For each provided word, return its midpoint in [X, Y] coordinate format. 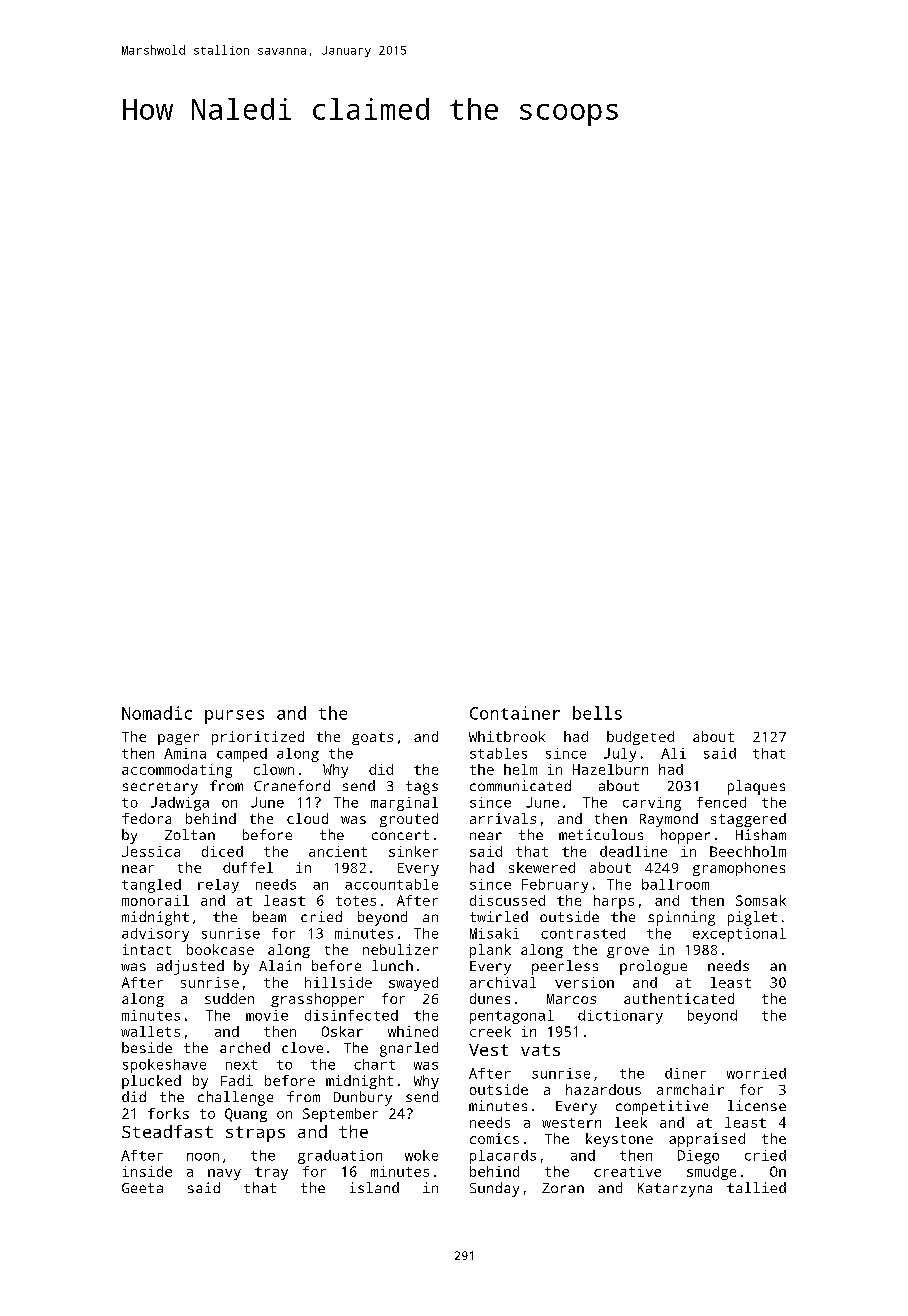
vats [540, 1050]
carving [652, 804]
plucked [151, 1082]
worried [756, 1073]
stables [498, 753]
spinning [681, 918]
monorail [155, 900]
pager [178, 739]
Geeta [142, 1188]
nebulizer [400, 949]
